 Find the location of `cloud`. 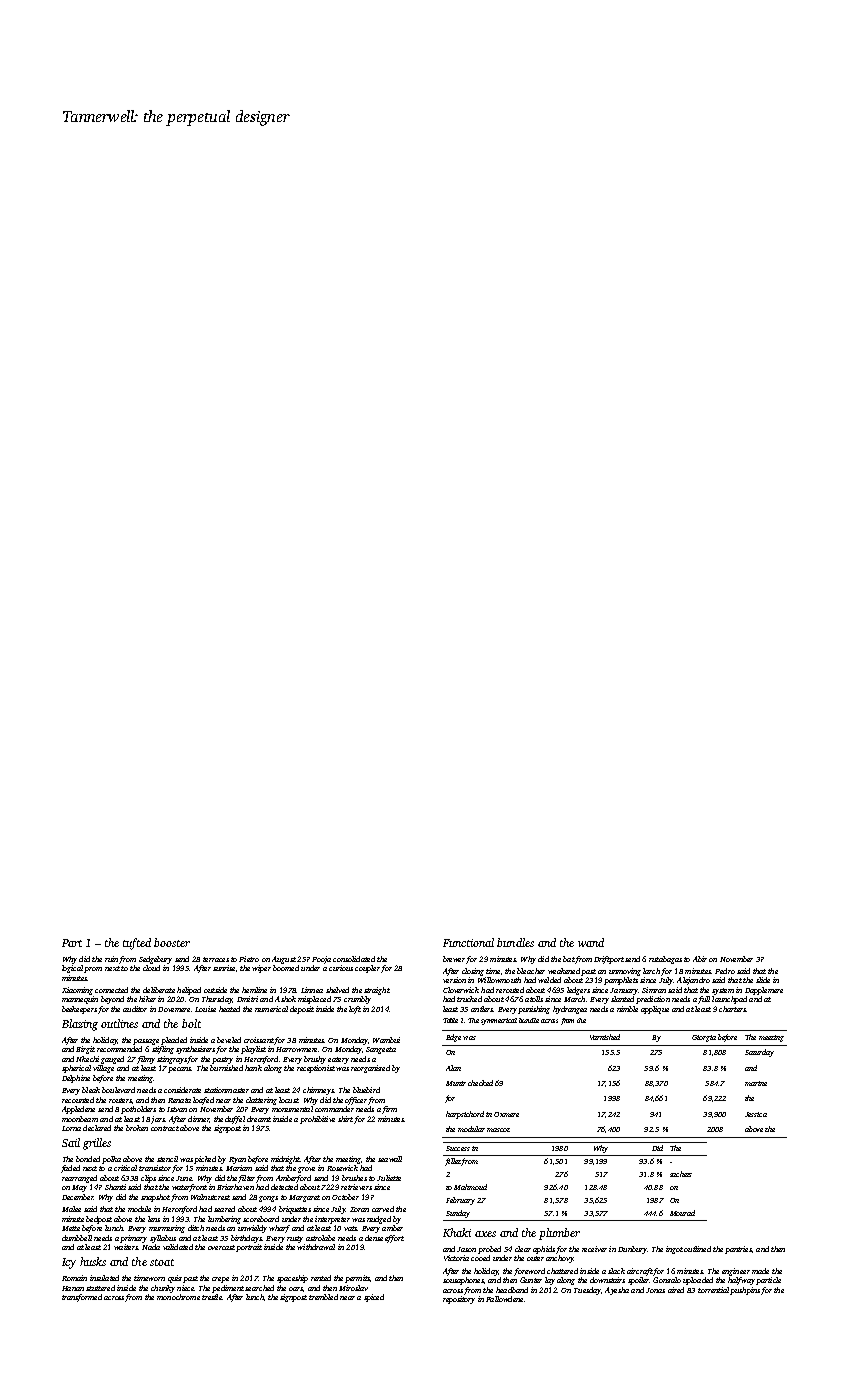

cloud is located at coordinates (151, 968).
